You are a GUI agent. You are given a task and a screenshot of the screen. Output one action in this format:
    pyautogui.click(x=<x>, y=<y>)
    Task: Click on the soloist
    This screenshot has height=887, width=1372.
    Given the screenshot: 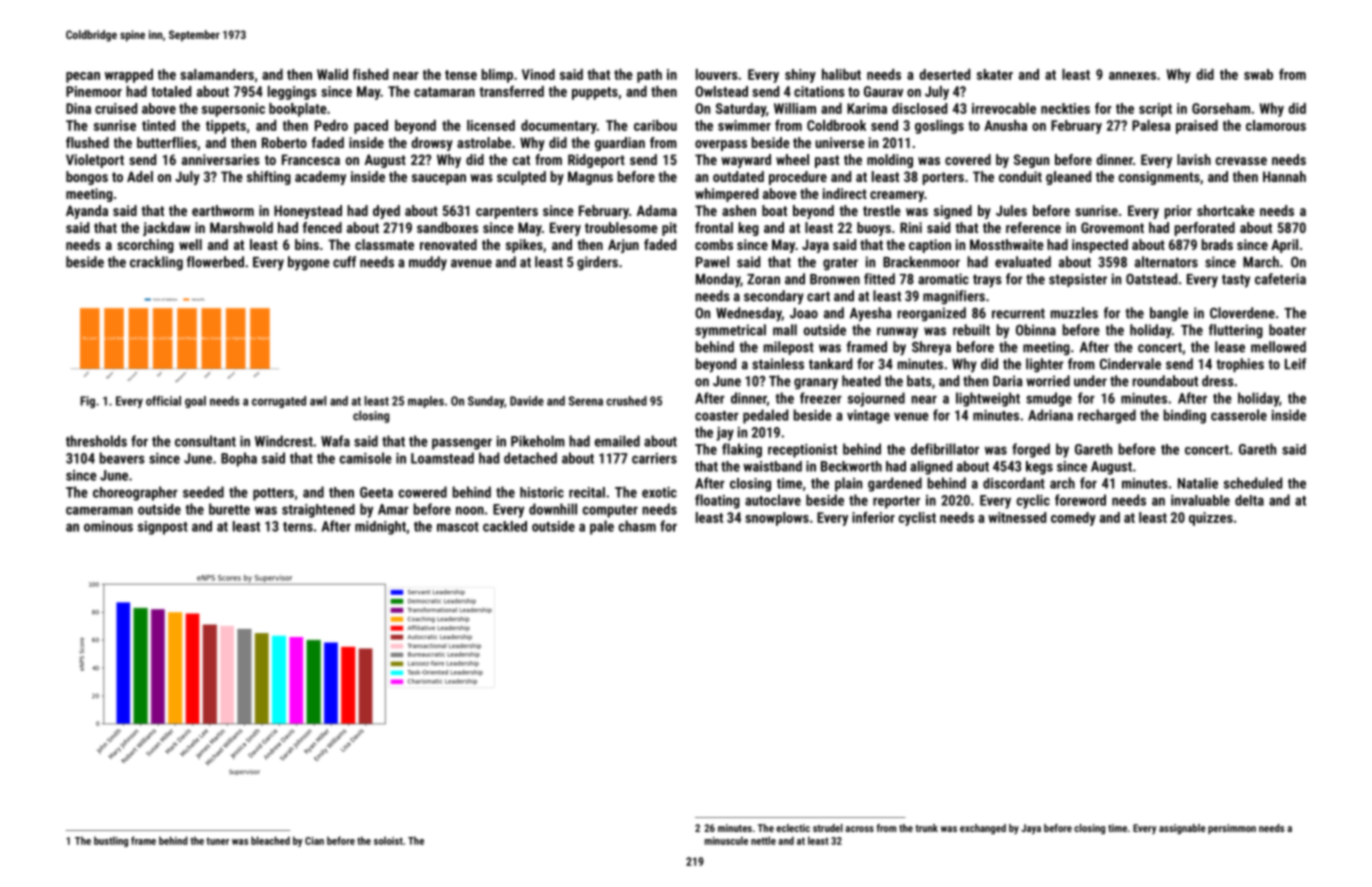 What is the action you would take?
    pyautogui.click(x=388, y=840)
